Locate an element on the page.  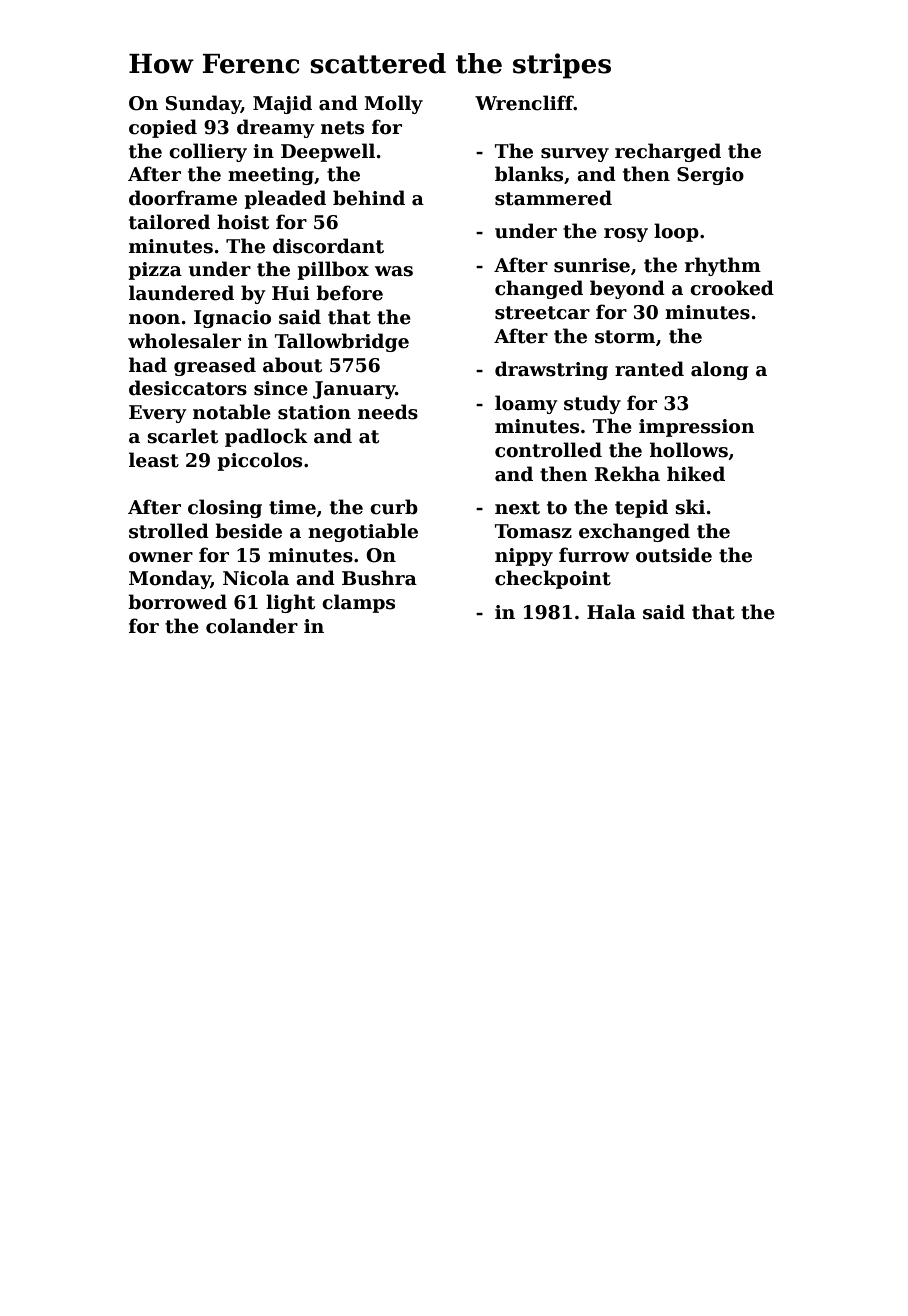
nets is located at coordinates (342, 128).
